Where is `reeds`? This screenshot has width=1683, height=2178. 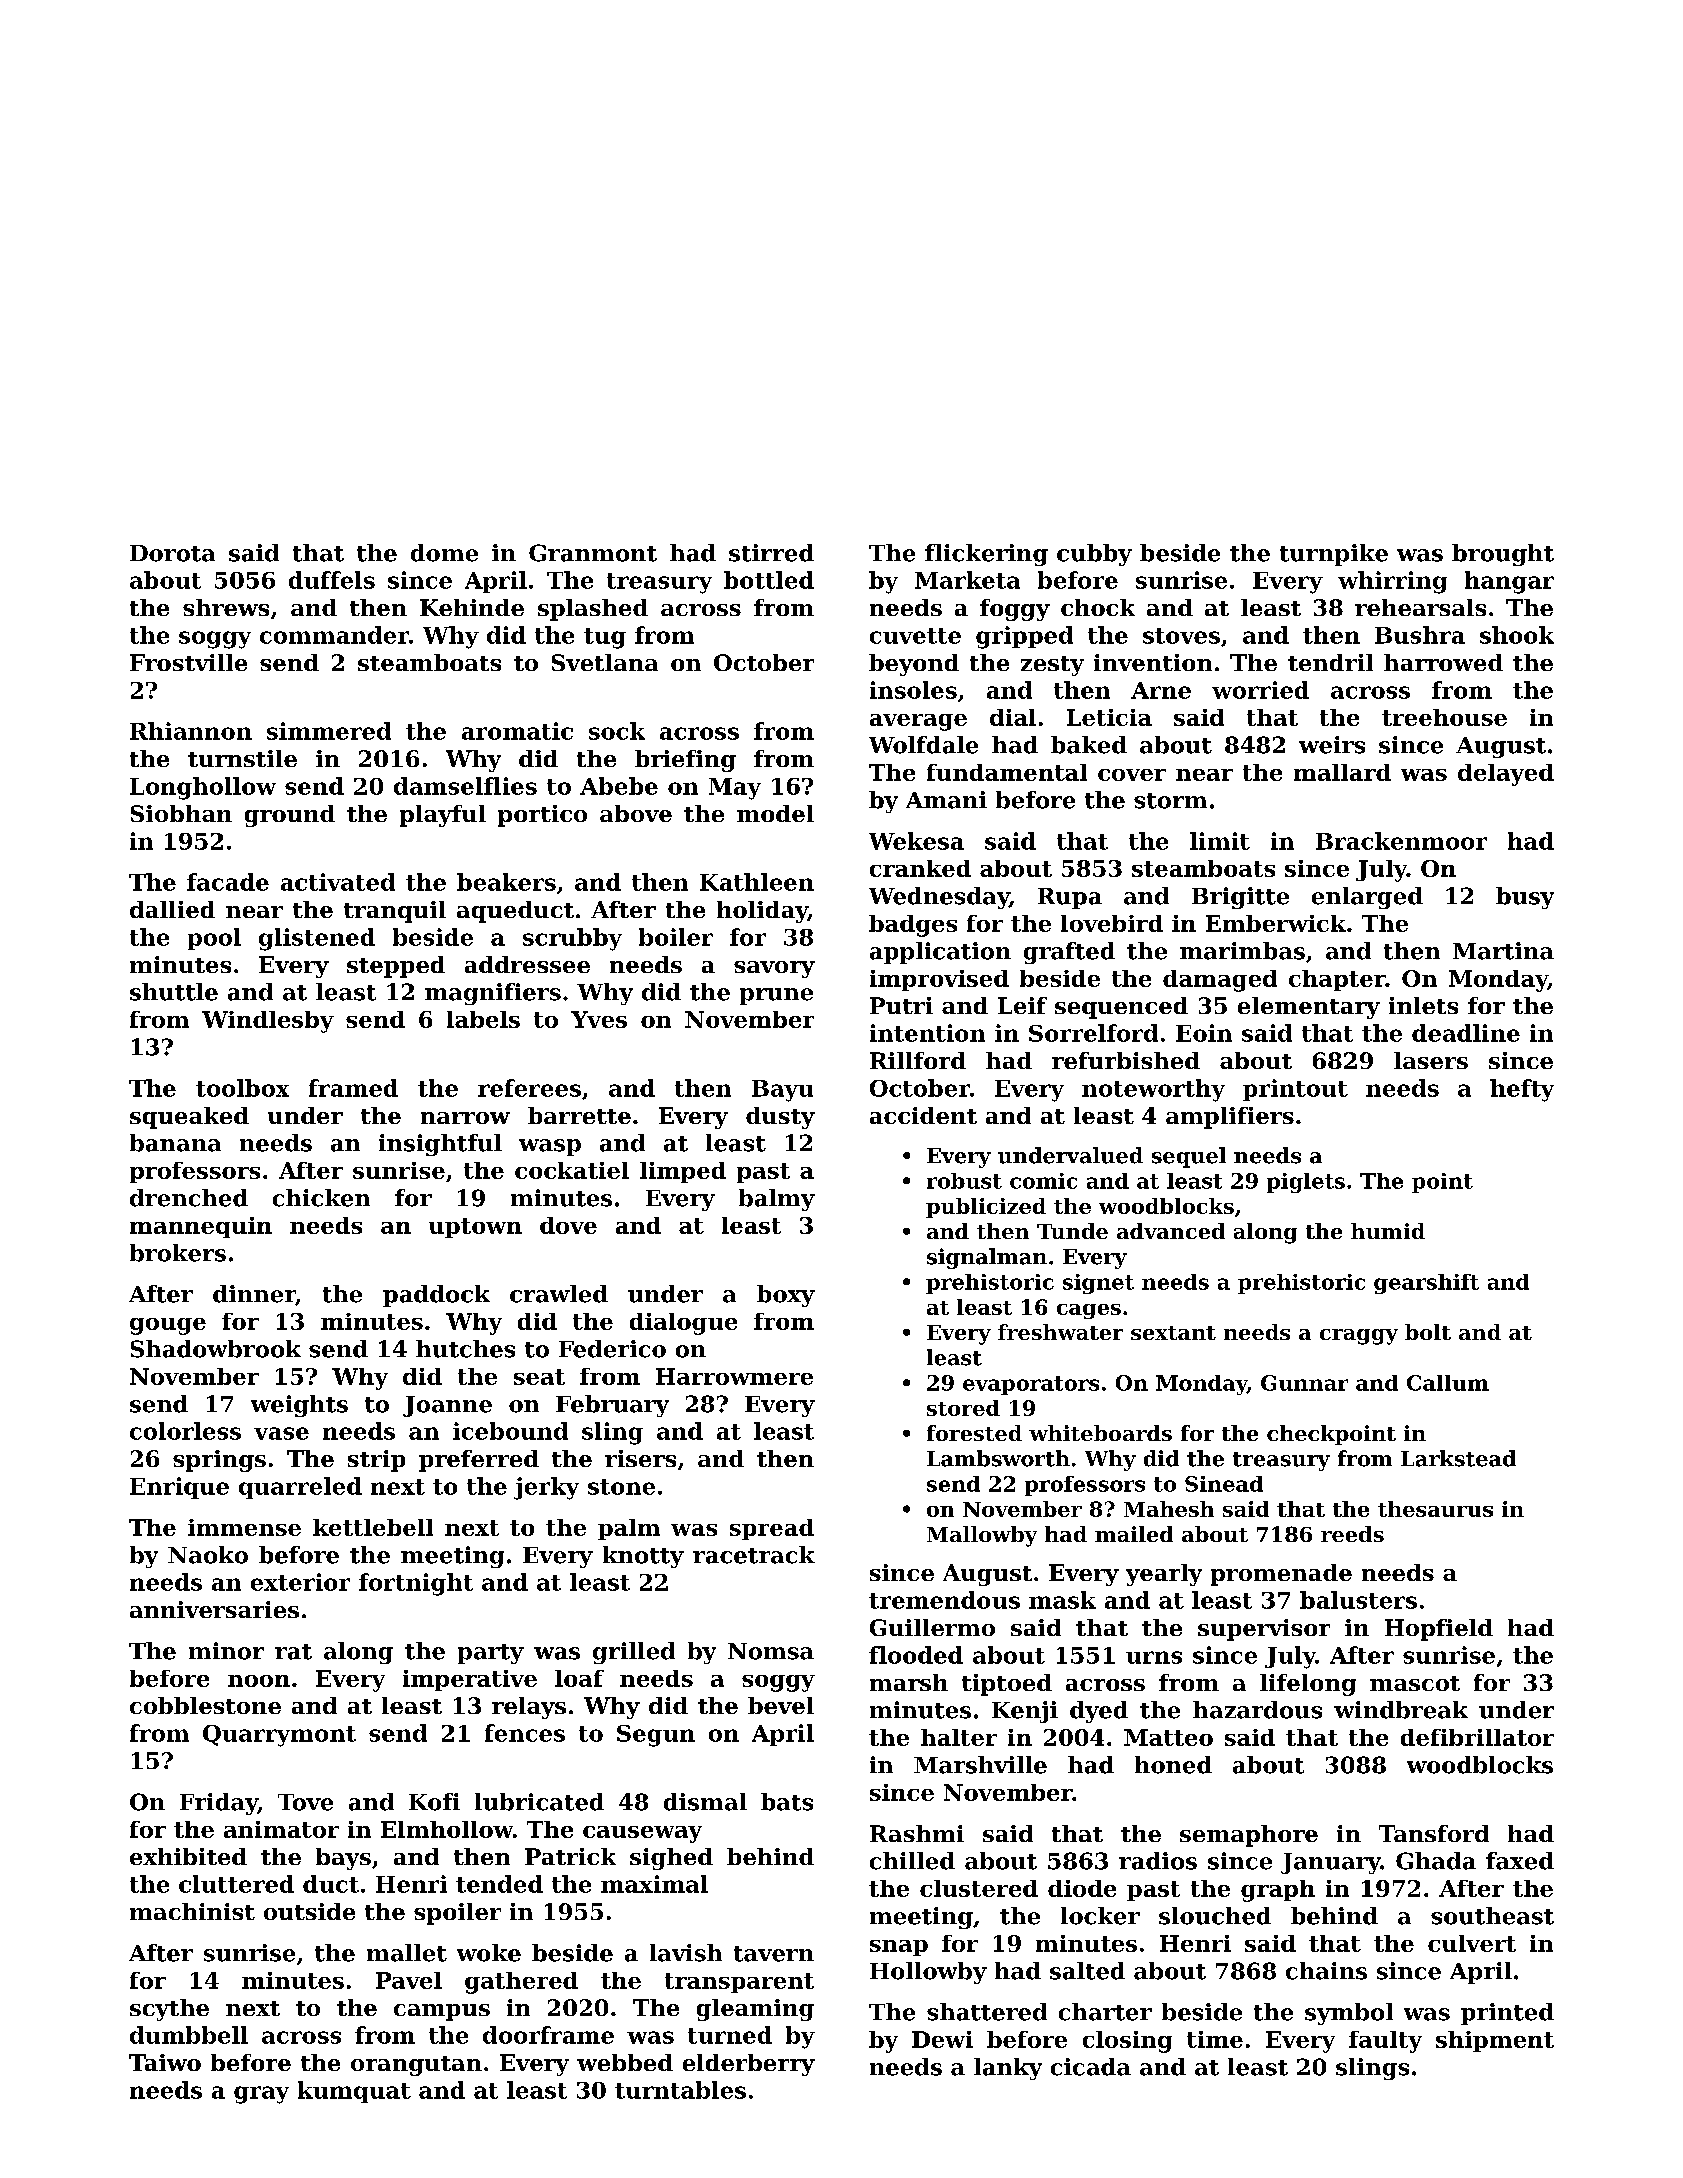 reeds is located at coordinates (1352, 1534).
